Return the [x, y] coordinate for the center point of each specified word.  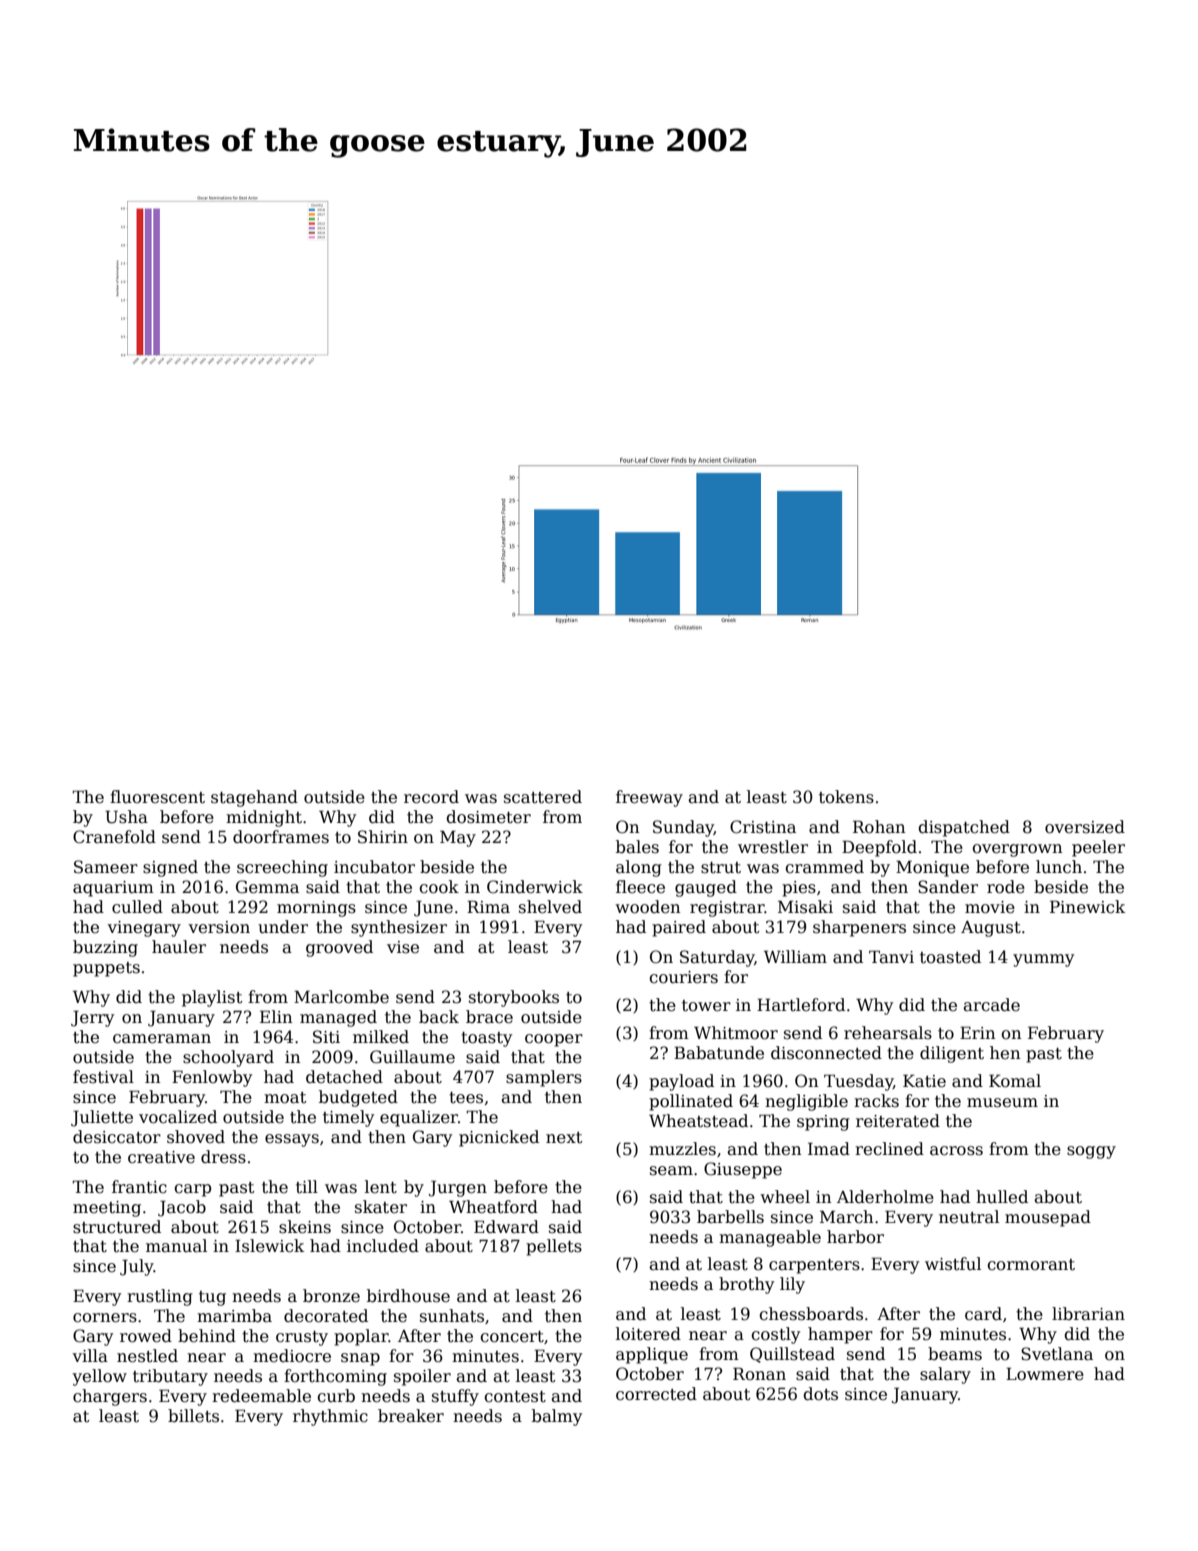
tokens [846, 797]
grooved [339, 948]
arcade [992, 1005]
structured [117, 1227]
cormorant [1031, 1265]
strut [721, 868]
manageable [770, 1238]
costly [775, 1335]
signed [170, 868]
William [795, 957]
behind [207, 1336]
